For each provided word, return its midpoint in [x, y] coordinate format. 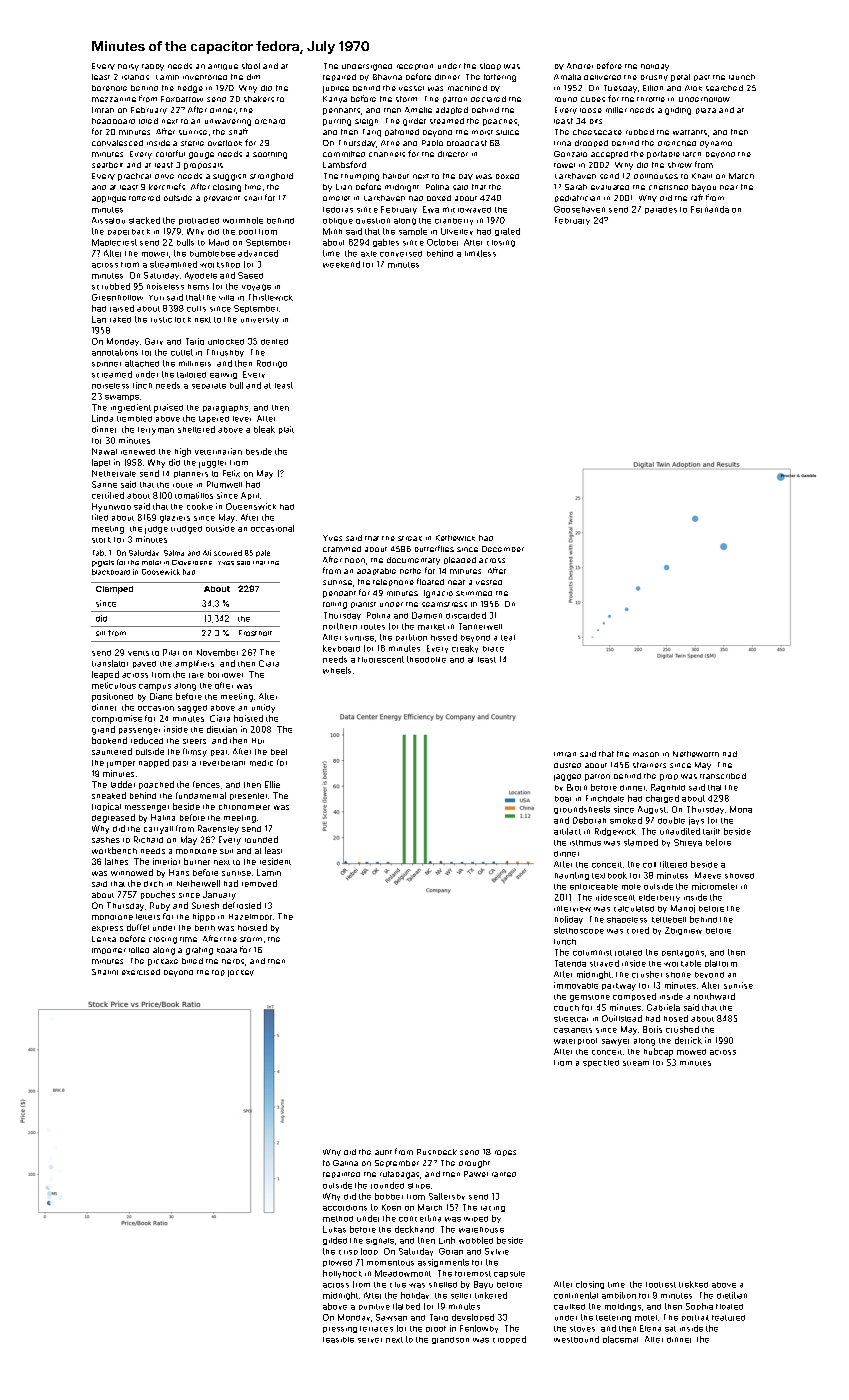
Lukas [334, 1229]
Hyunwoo [111, 507]
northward [714, 996]
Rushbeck [437, 1152]
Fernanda [710, 209]
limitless [480, 253]
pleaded [460, 560]
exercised [141, 972]
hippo [204, 917]
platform [721, 963]
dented [274, 342]
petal [680, 78]
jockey [241, 973]
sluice [507, 132]
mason [646, 754]
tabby [153, 67]
